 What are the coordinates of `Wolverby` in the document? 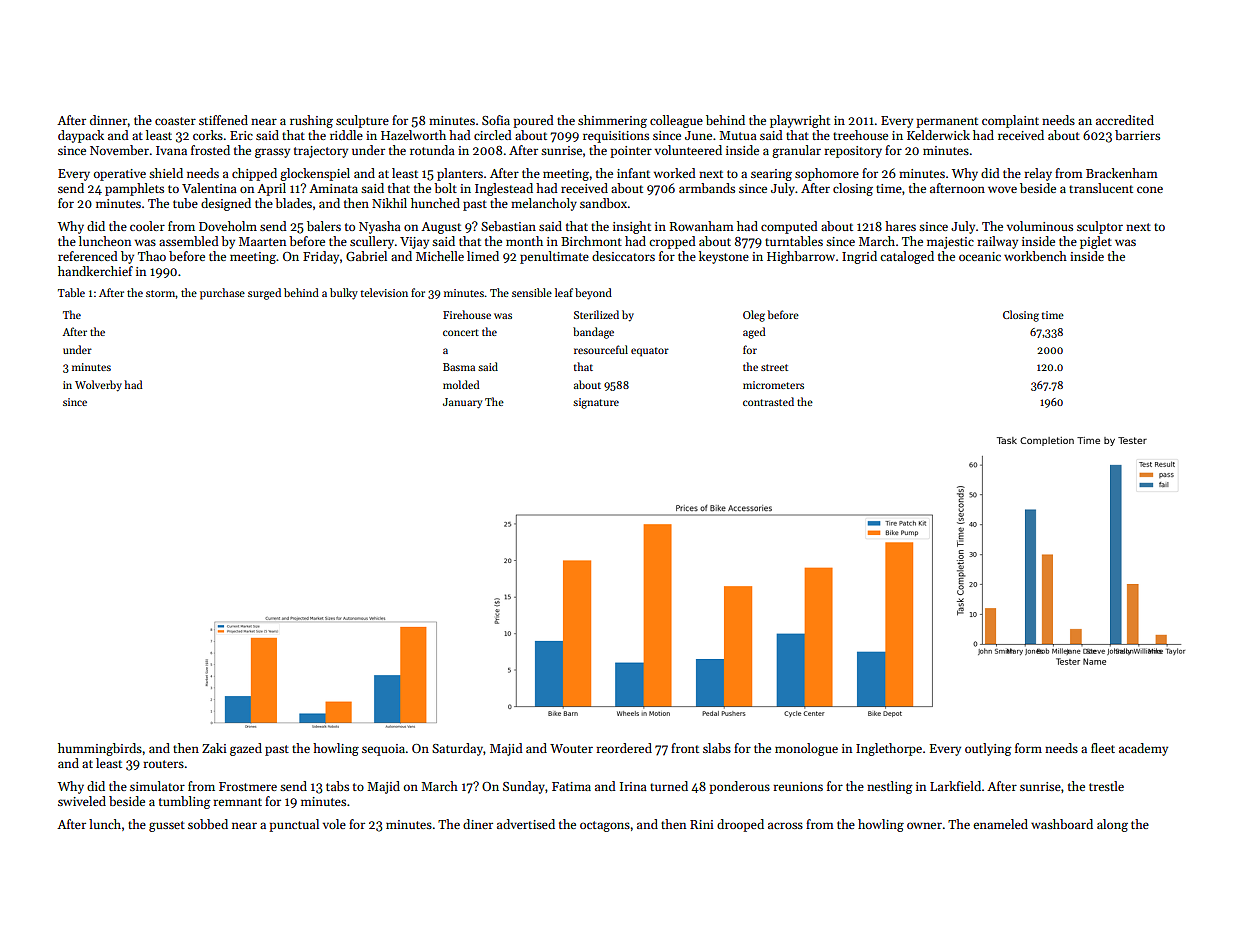 It's located at (98, 386).
